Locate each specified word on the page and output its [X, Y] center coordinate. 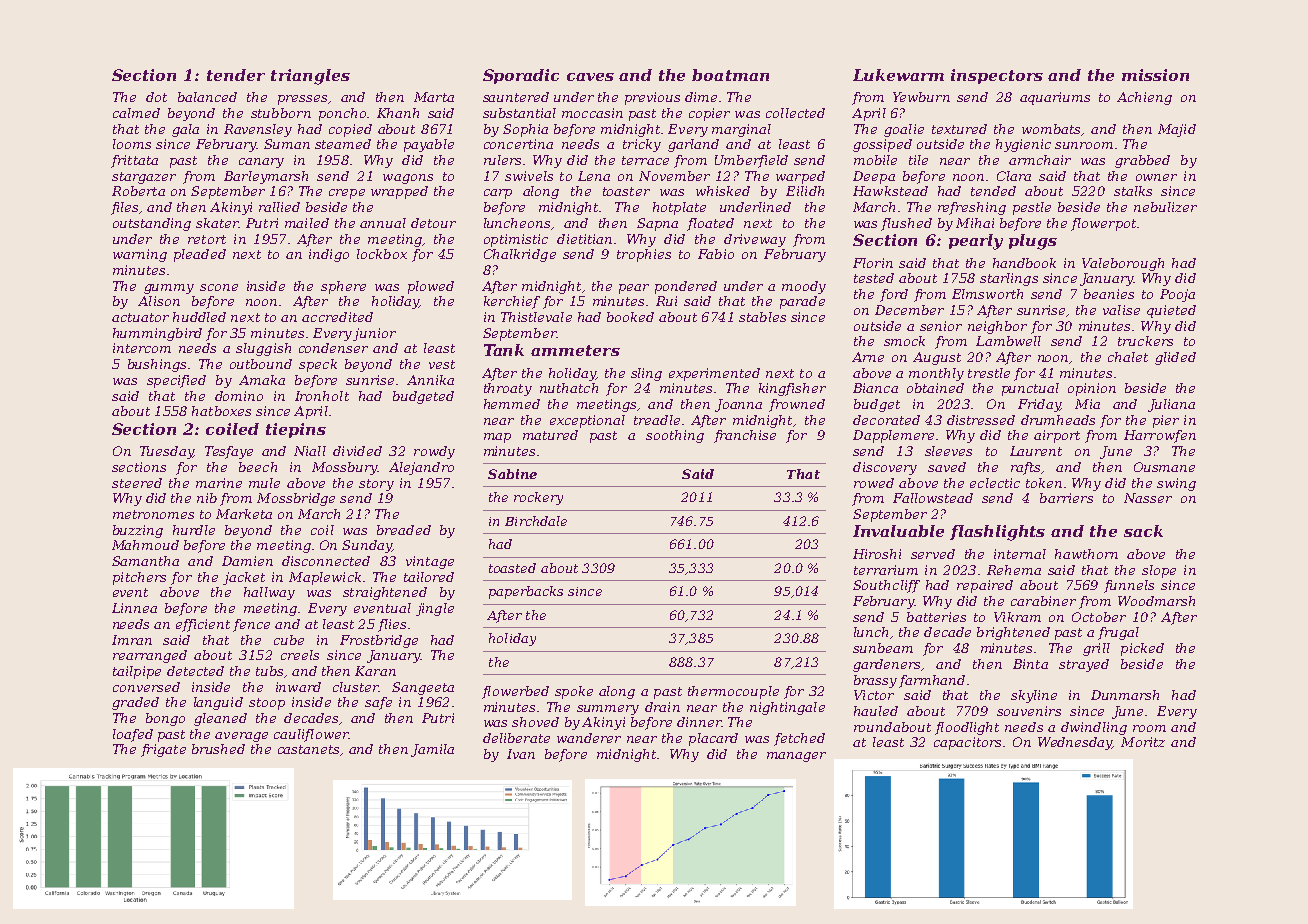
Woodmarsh [1156, 601]
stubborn [281, 113]
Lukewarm [898, 75]
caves [590, 77]
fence [251, 625]
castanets [308, 749]
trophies [644, 255]
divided [357, 451]
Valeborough [1123, 264]
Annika [430, 380]
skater [217, 223]
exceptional [587, 421]
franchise [745, 436]
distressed [981, 420]
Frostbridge [379, 641]
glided [1175, 358]
